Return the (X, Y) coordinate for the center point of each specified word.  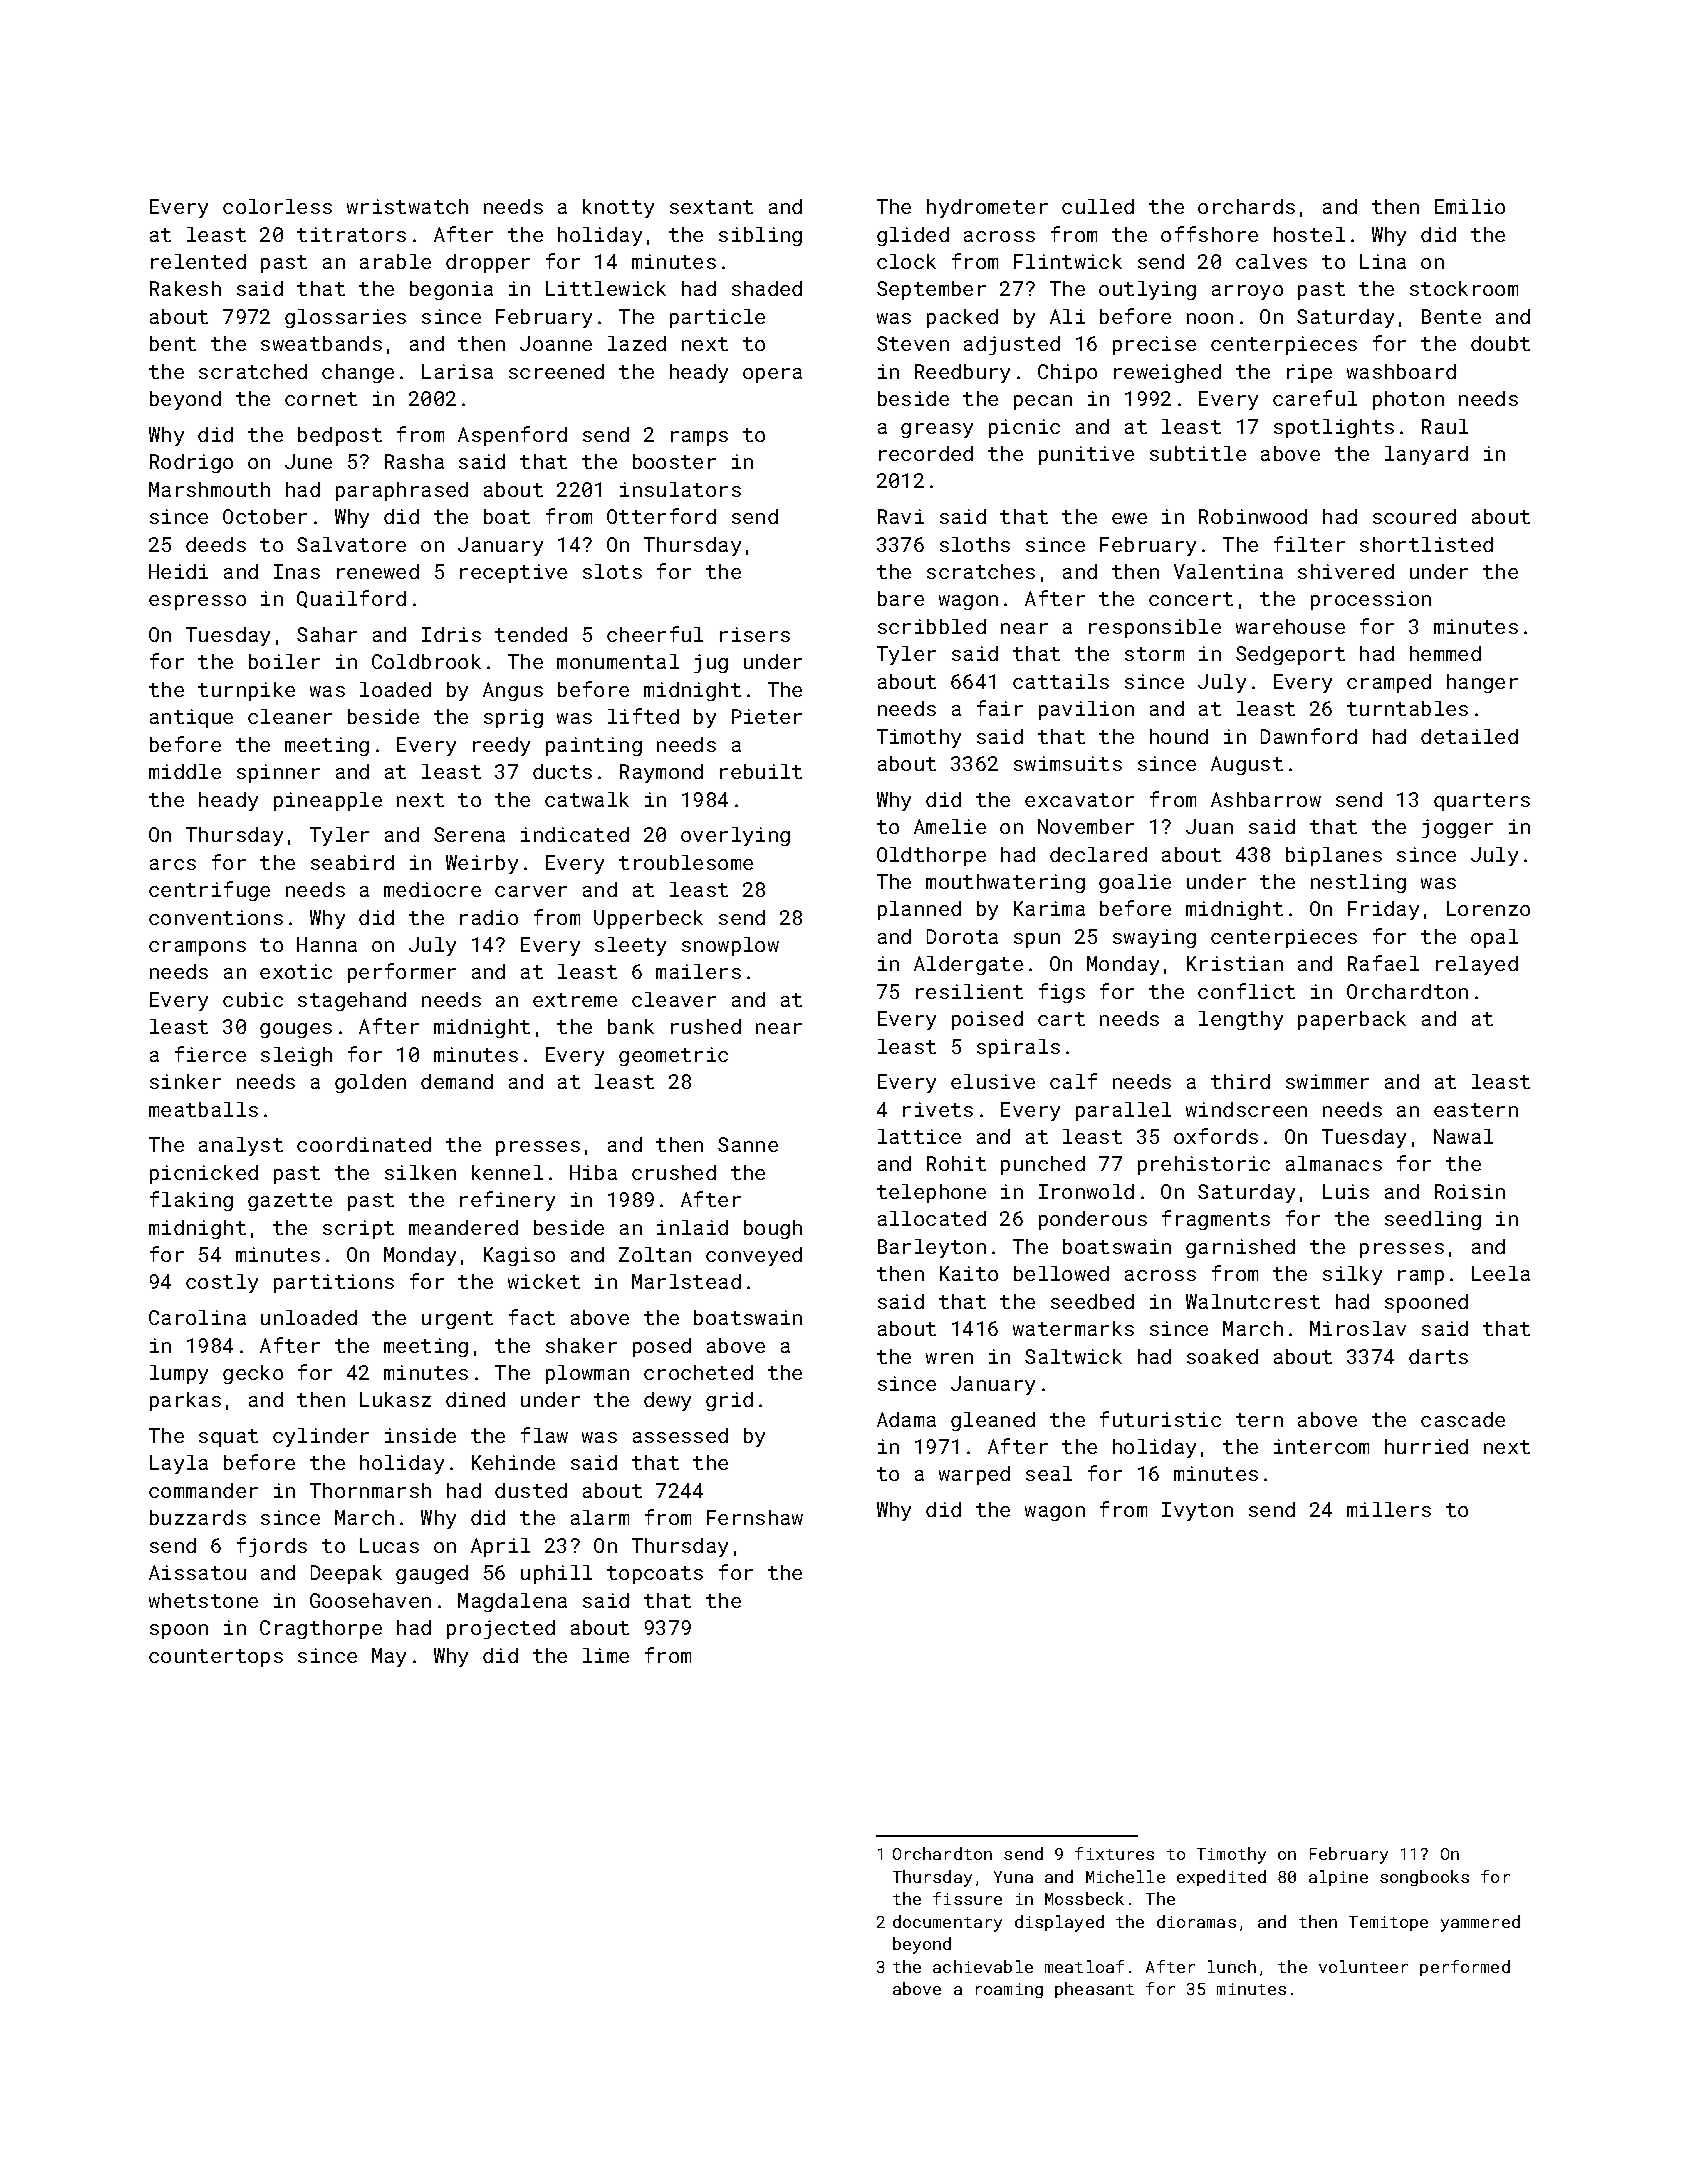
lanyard (1426, 455)
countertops (216, 1658)
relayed (1477, 965)
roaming (1009, 1990)
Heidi (178, 571)
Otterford (661, 516)
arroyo (1247, 292)
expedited (1221, 1878)
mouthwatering (1005, 883)
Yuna (1013, 1877)
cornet (321, 399)
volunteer (1363, 1966)
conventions (216, 917)
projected (501, 1629)
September (931, 290)
